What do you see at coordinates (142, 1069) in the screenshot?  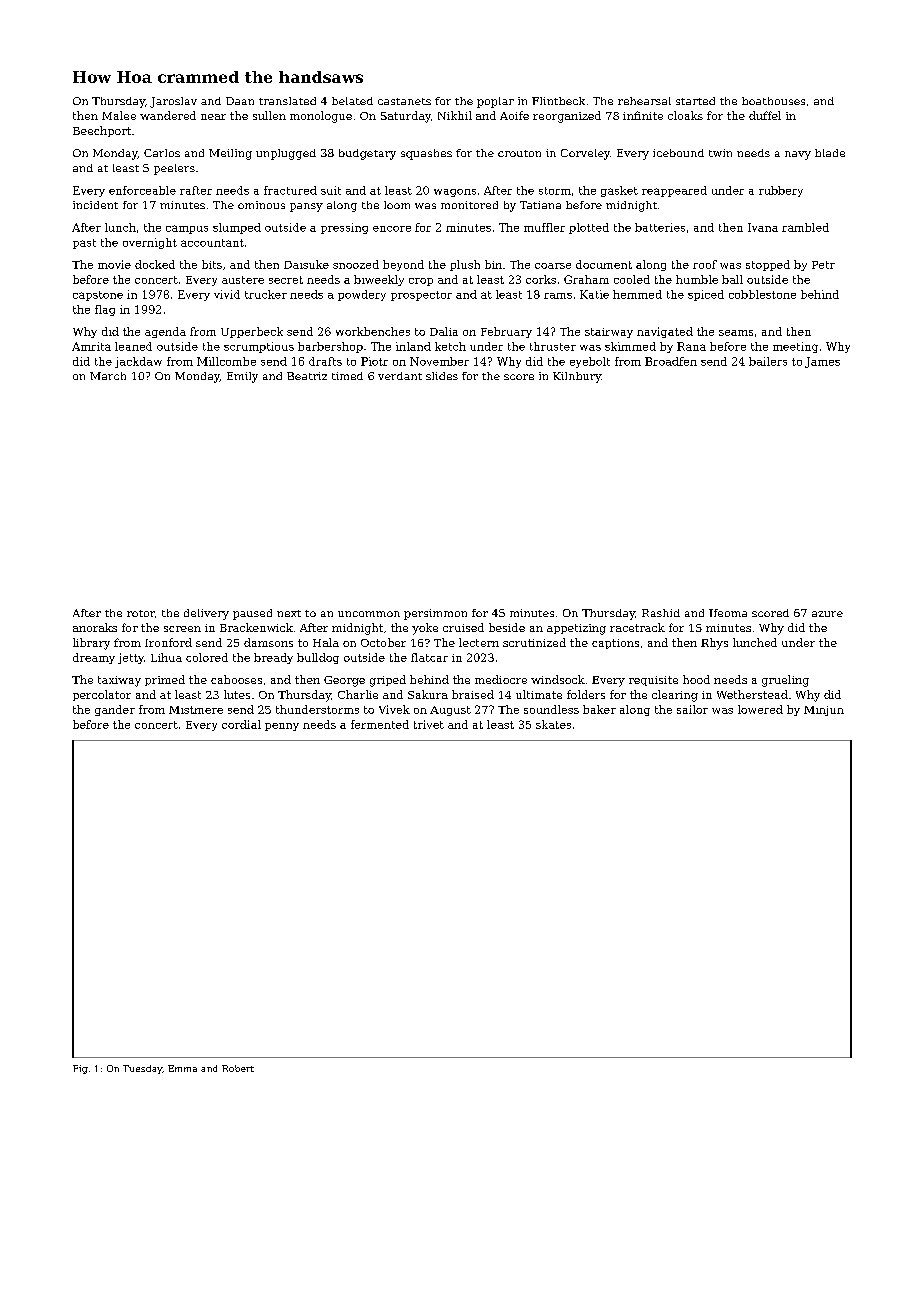 I see `Tuesday` at bounding box center [142, 1069].
